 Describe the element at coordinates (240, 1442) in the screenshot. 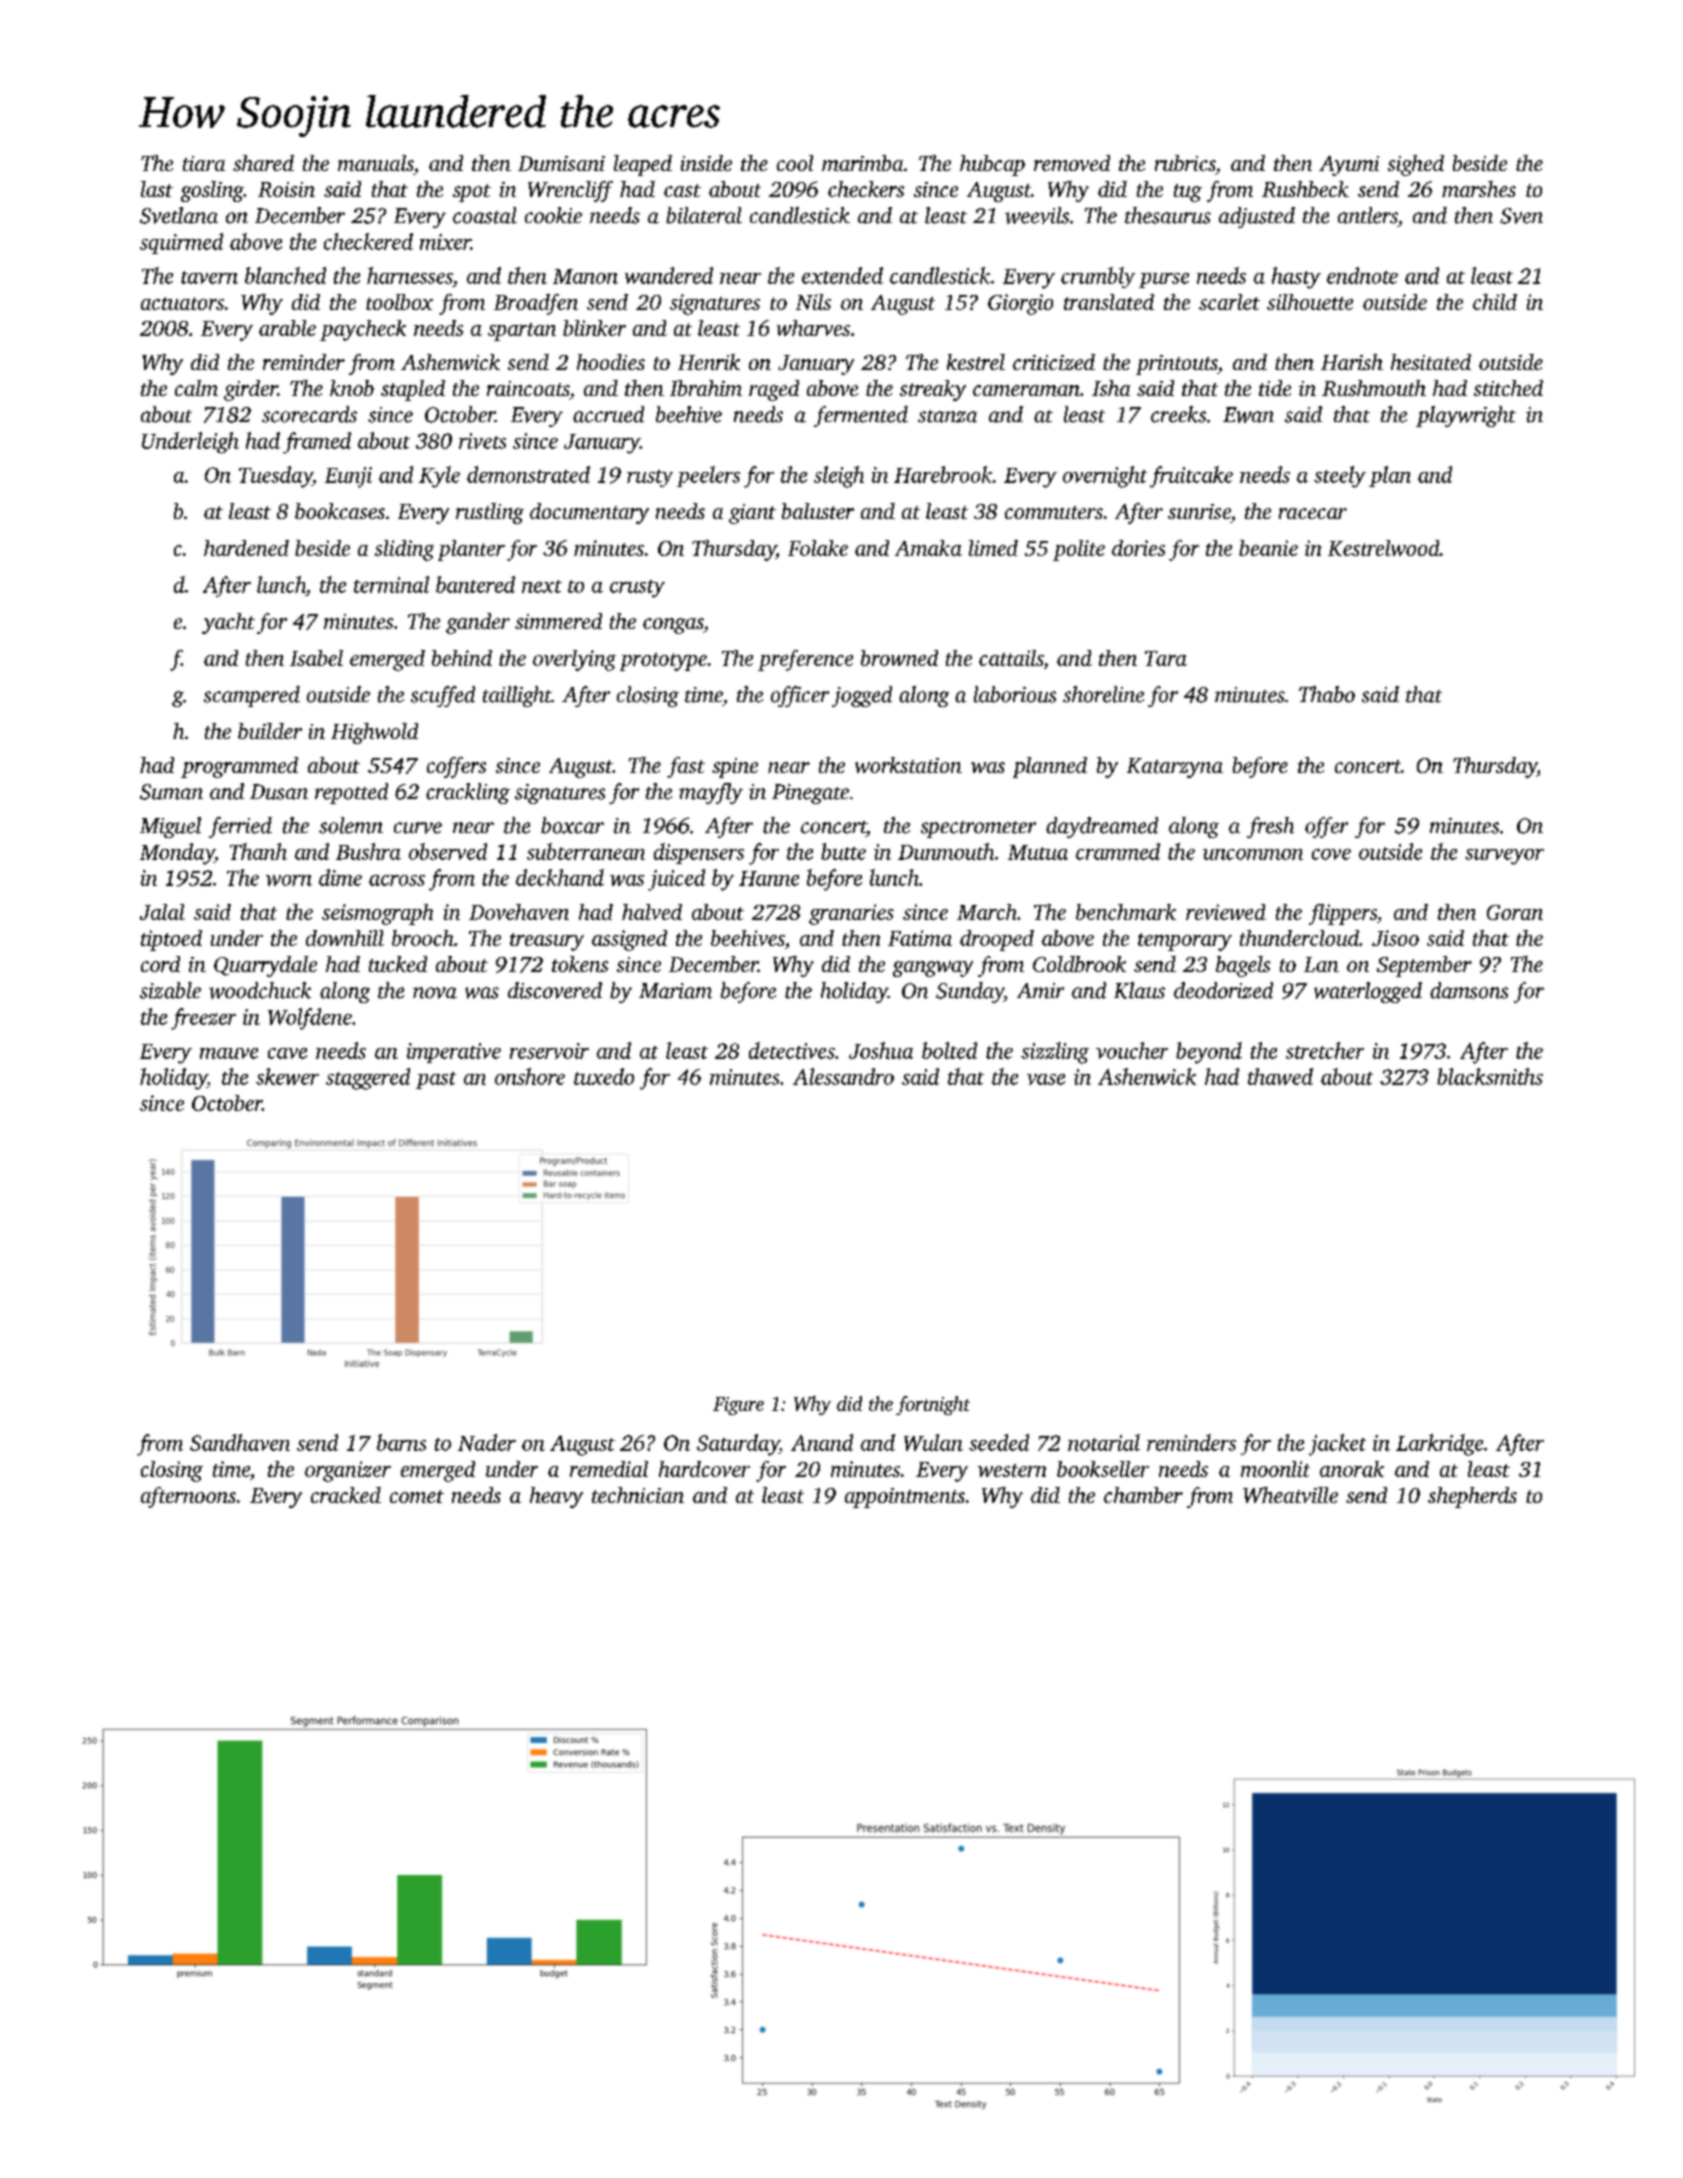

I see `Sandhaven` at that location.
